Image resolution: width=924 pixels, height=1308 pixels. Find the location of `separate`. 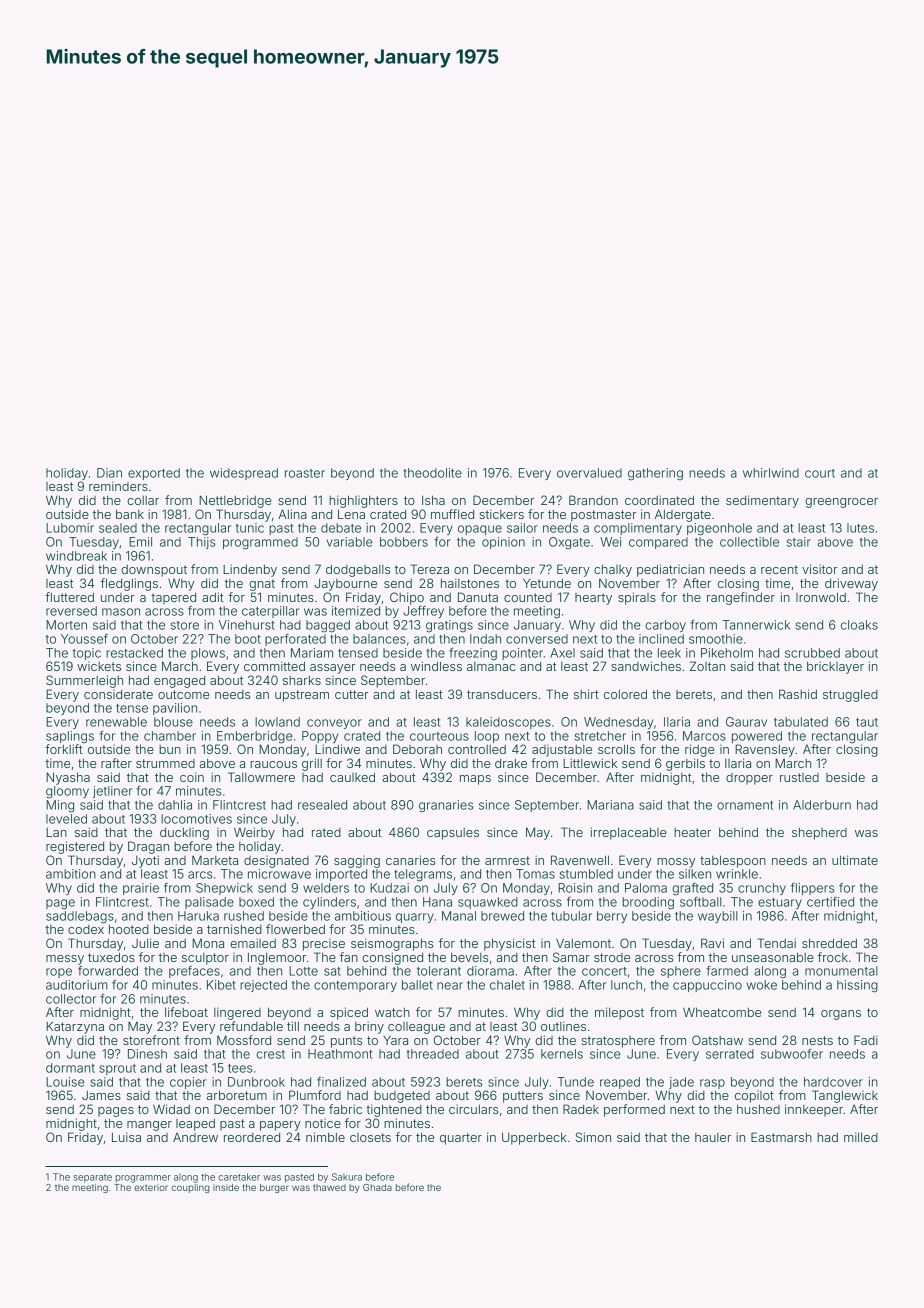

separate is located at coordinates (92, 1178).
